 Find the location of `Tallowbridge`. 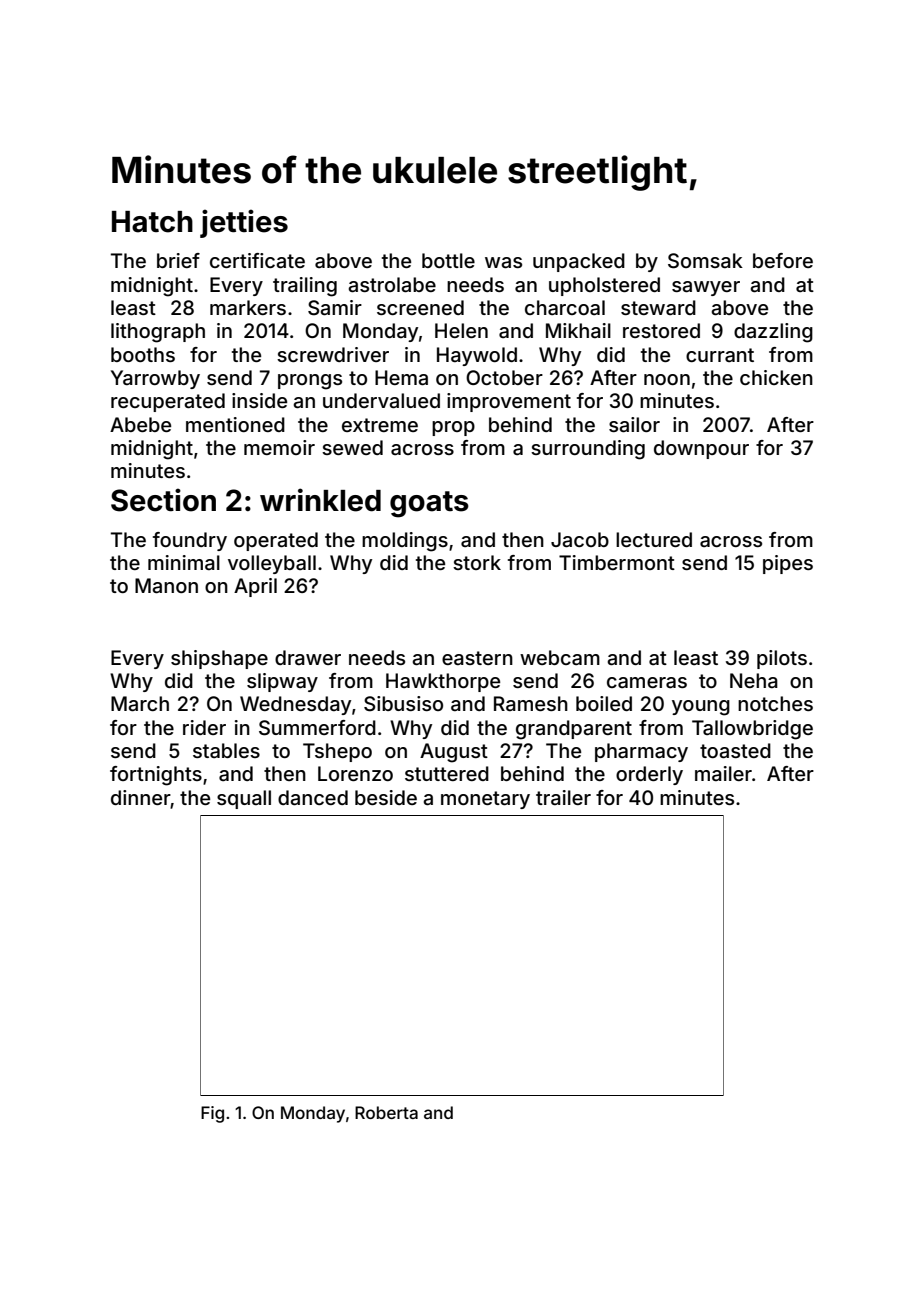

Tallowbridge is located at coordinates (752, 730).
